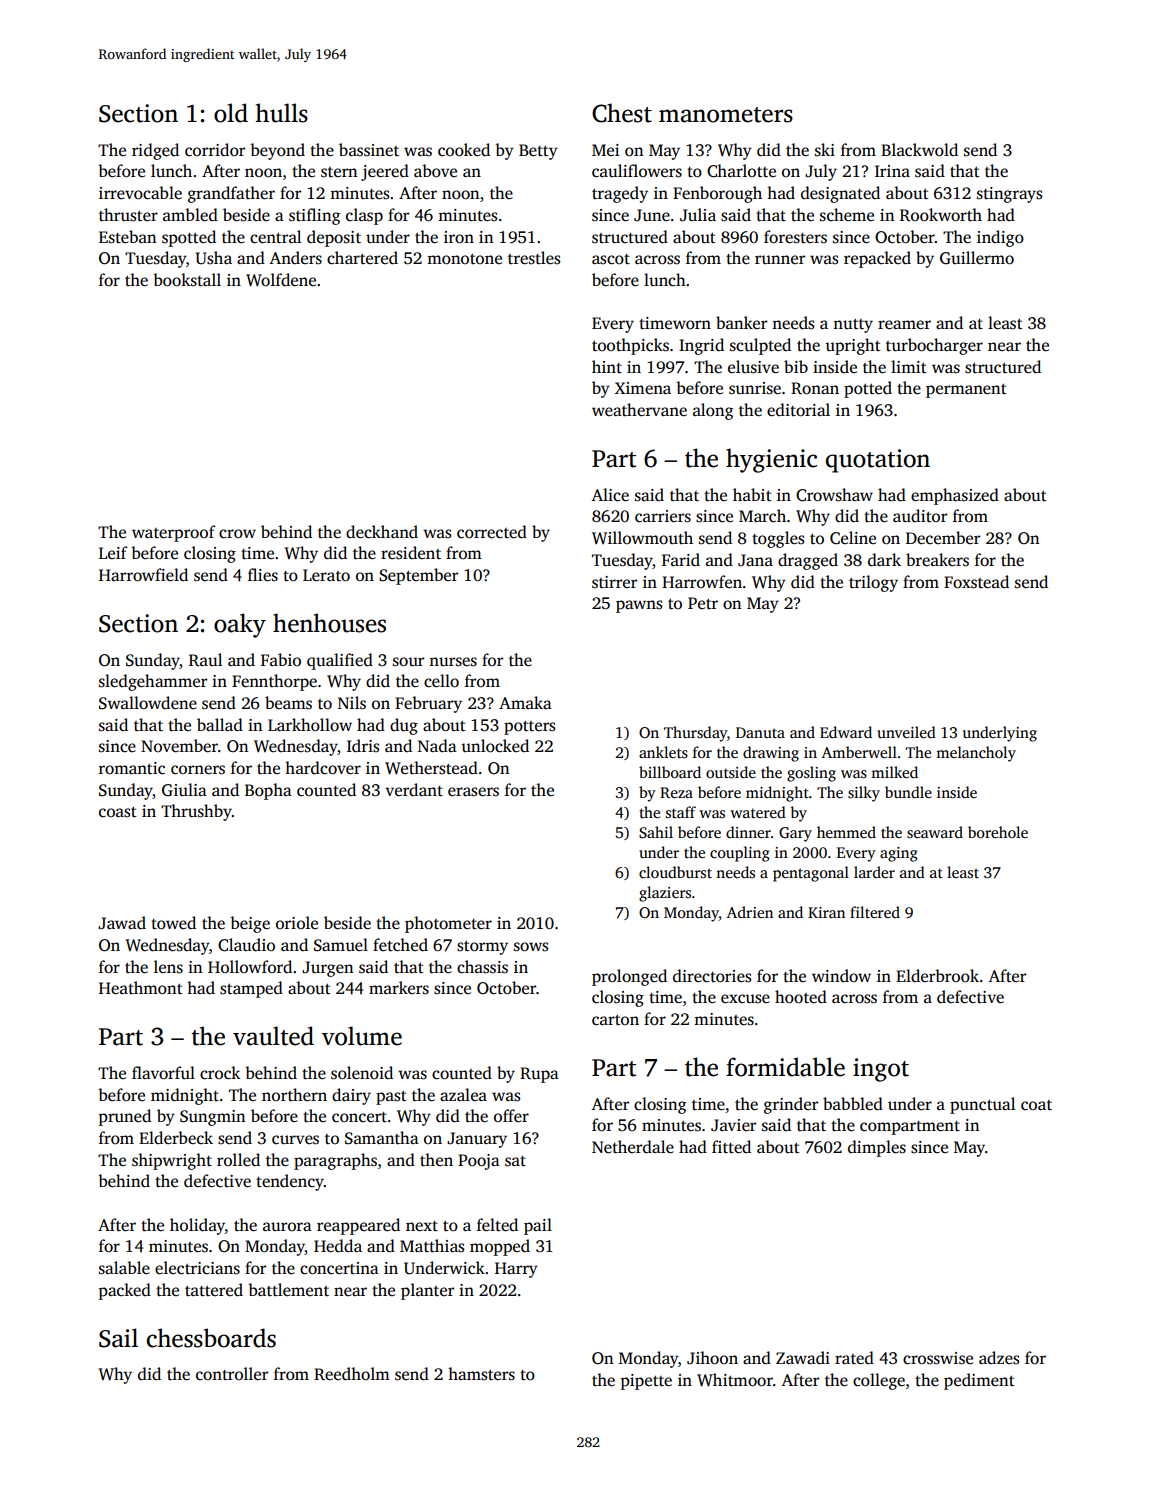  What do you see at coordinates (168, 967) in the page?
I see `lens` at bounding box center [168, 967].
